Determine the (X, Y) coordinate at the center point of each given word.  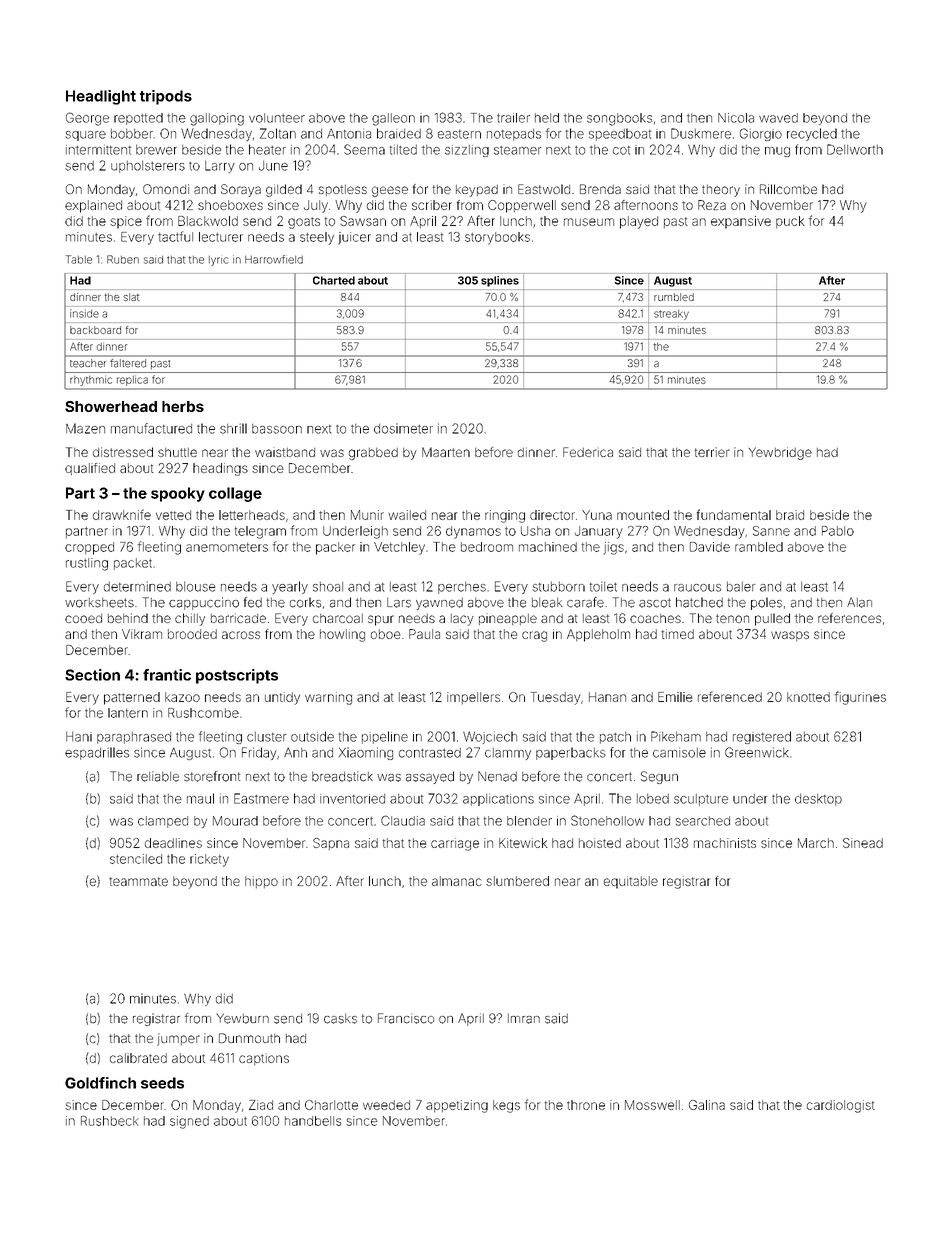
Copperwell (522, 206)
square (85, 136)
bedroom (487, 547)
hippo (261, 882)
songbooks (619, 119)
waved (778, 118)
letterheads (252, 515)
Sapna (331, 844)
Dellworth (855, 149)
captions (264, 1059)
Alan (859, 602)
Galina (707, 1105)
